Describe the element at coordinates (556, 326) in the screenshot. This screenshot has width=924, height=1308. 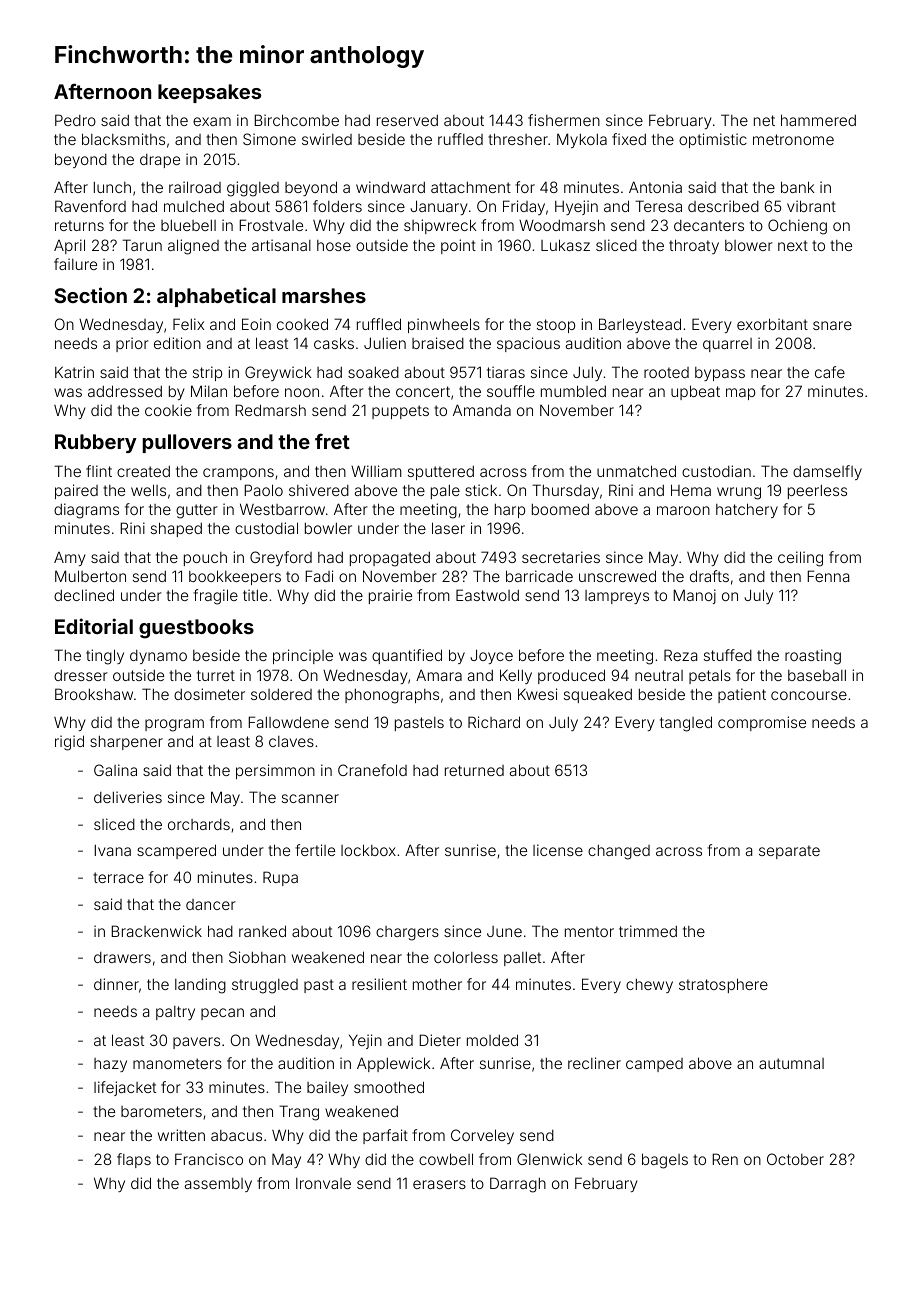
I see `stoop` at that location.
